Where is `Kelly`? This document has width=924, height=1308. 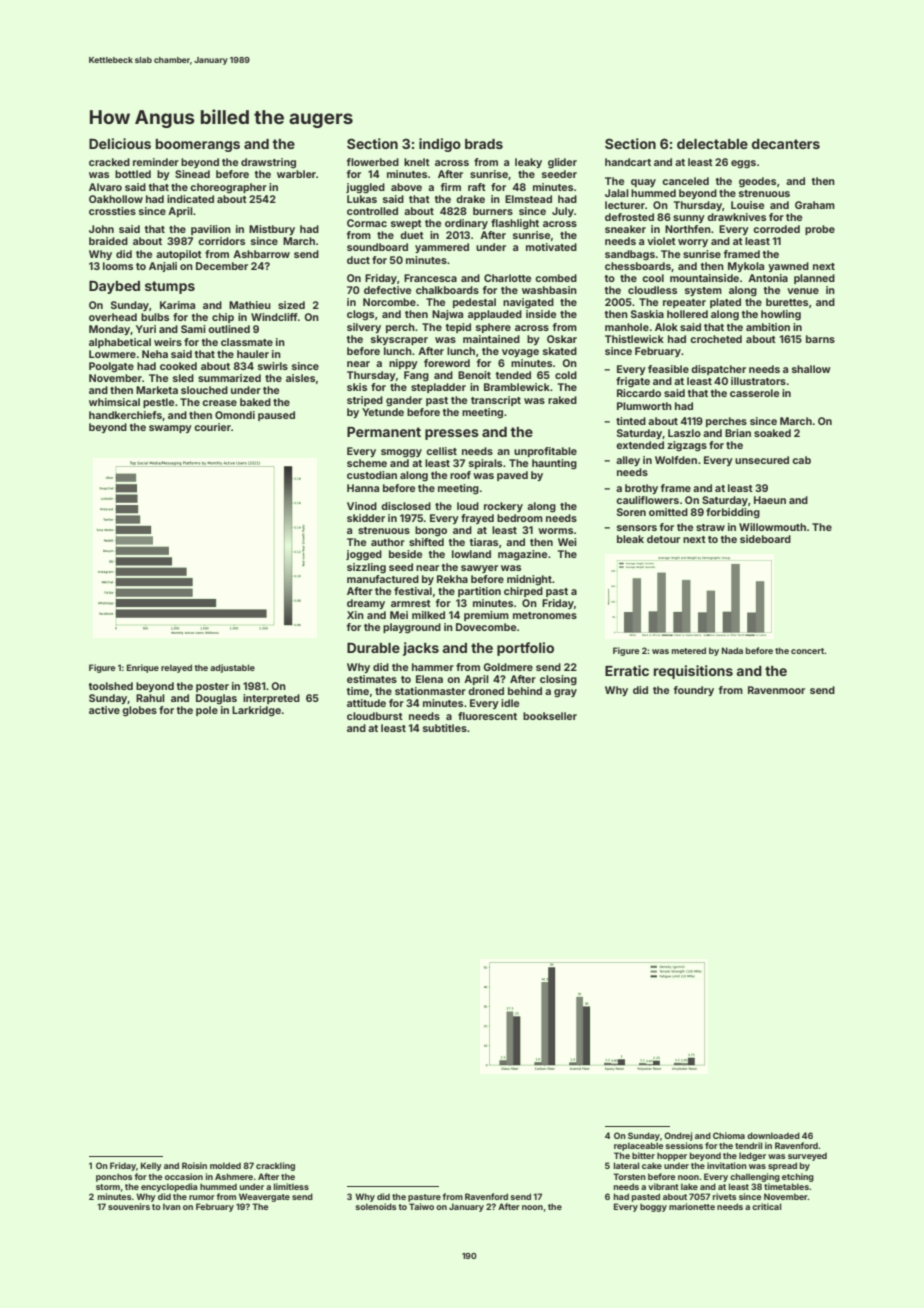 Kelly is located at coordinates (151, 1166).
